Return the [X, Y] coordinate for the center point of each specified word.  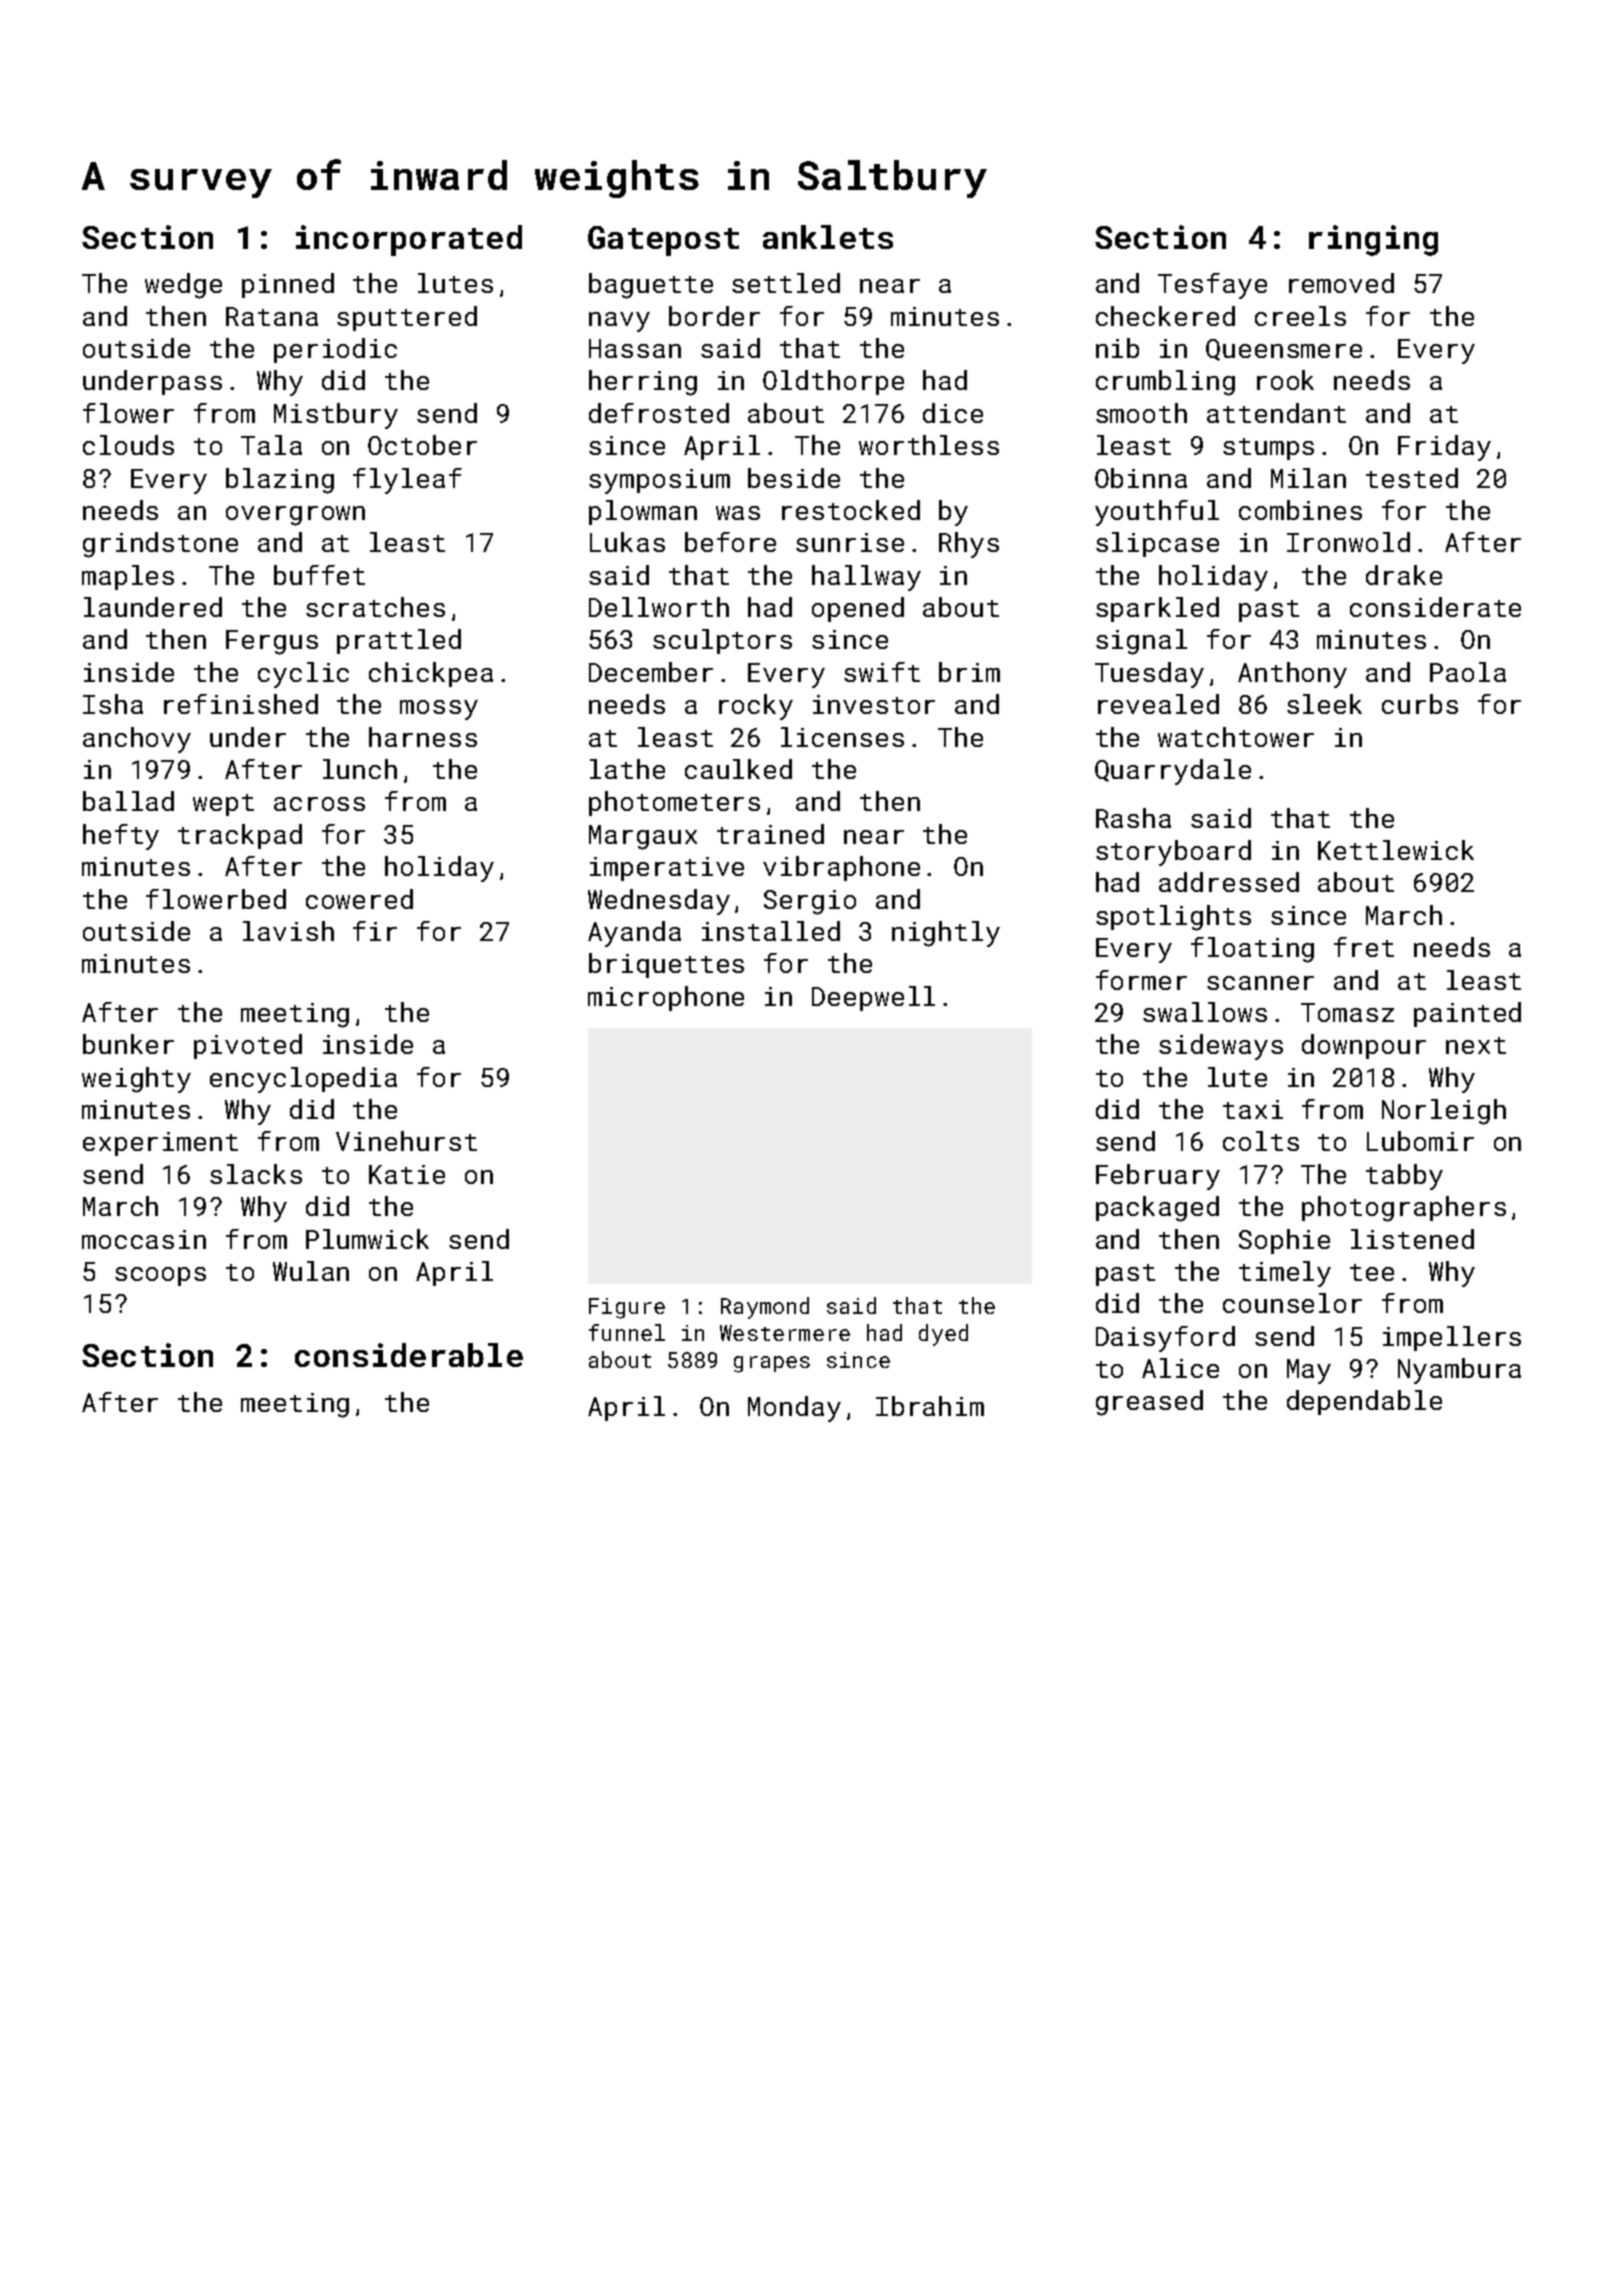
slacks [256, 1174]
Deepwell [873, 998]
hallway [866, 578]
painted [1467, 1014]
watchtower [1236, 737]
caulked [738, 769]
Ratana [272, 316]
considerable [409, 1355]
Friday [1444, 448]
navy [619, 322]
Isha [113, 704]
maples [128, 577]
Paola [1468, 672]
